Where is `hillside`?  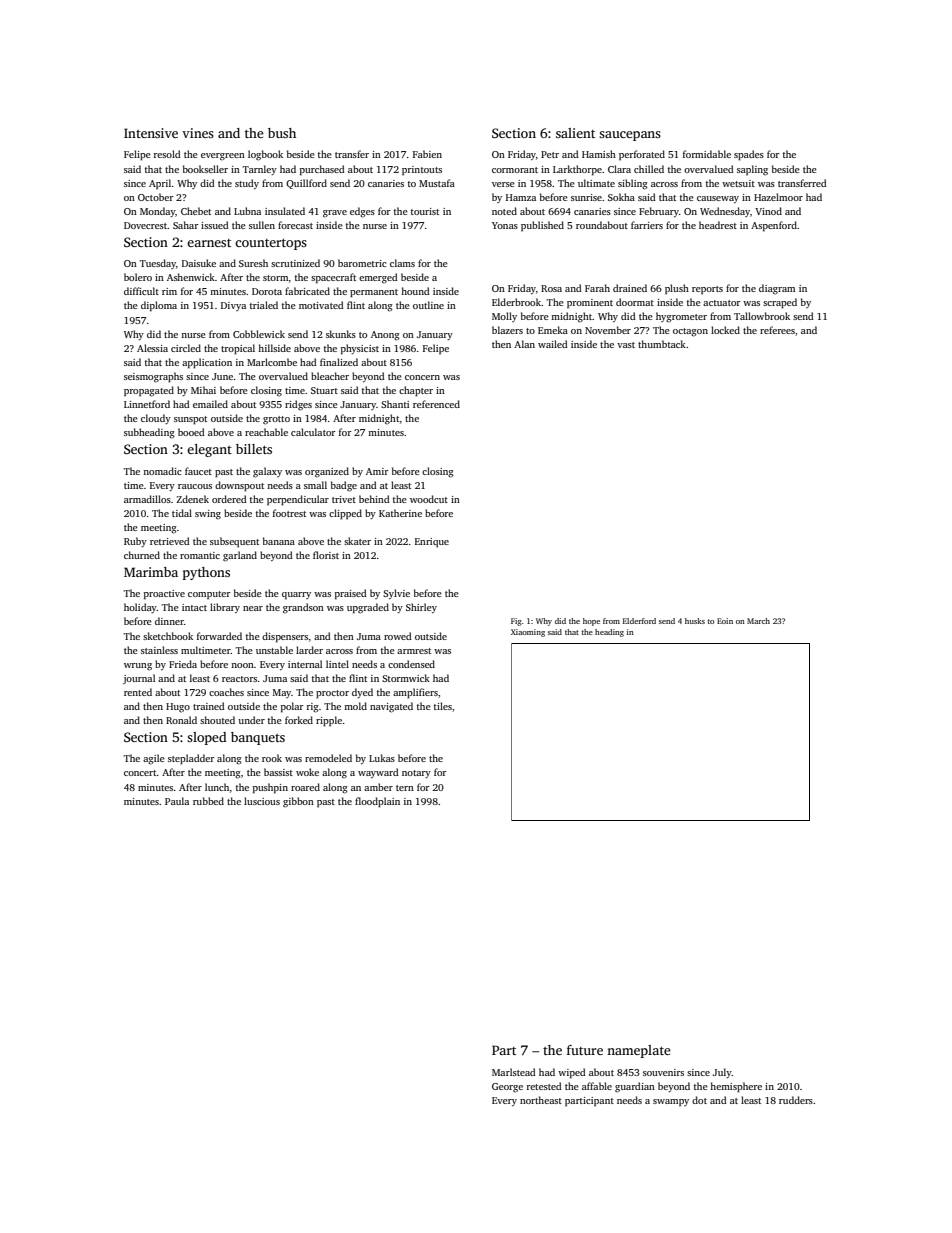 hillside is located at coordinates (274, 348).
